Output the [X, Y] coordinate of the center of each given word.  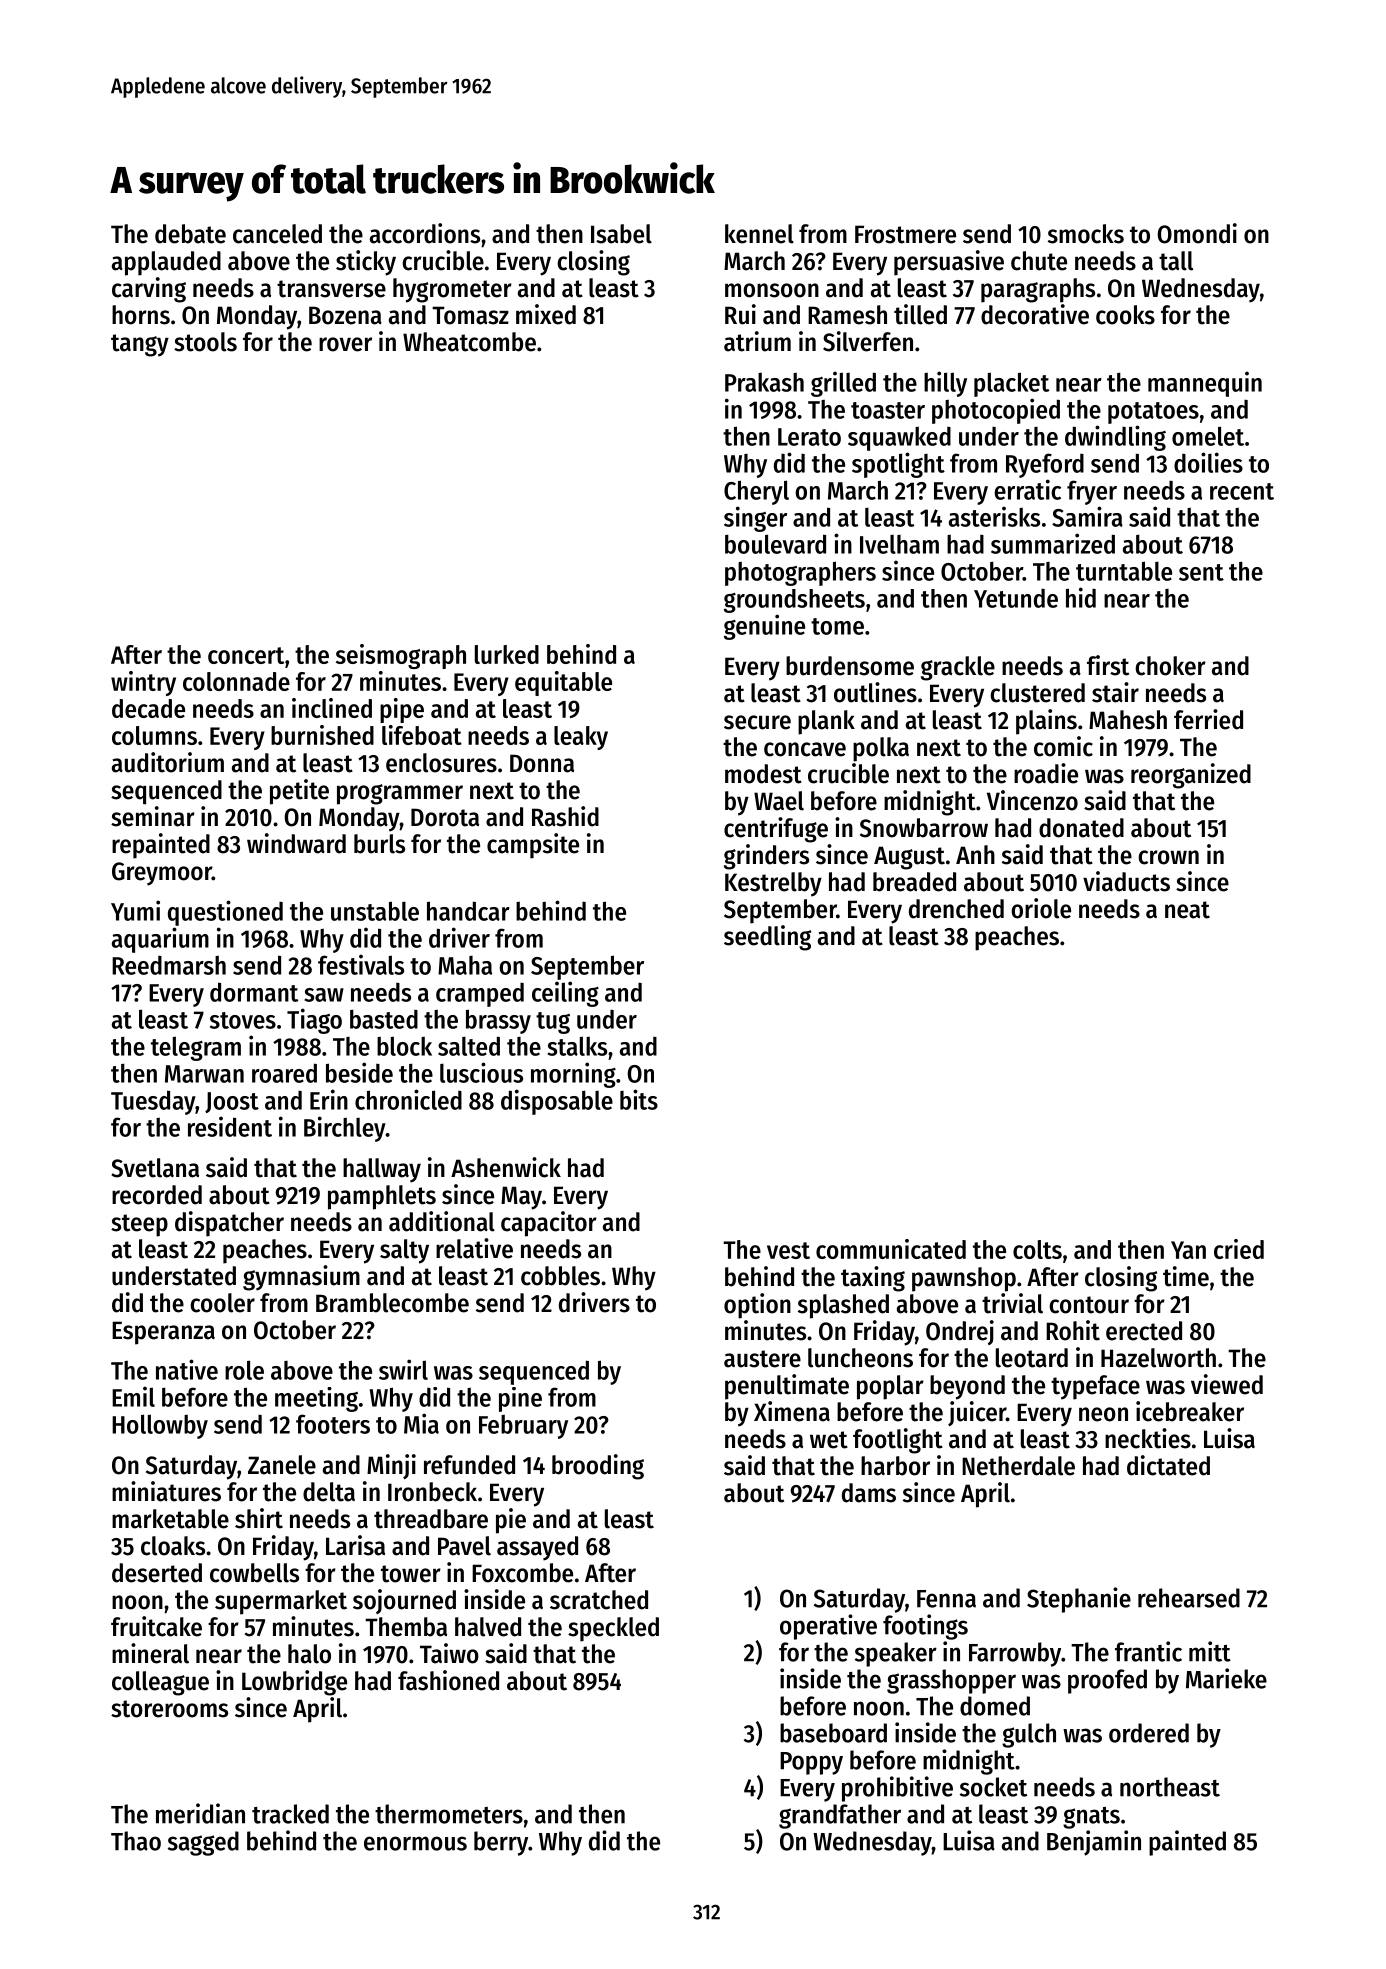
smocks [1086, 234]
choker [1170, 666]
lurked [507, 654]
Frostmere [905, 234]
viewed [1227, 1384]
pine [520, 1399]
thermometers [449, 1814]
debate [190, 234]
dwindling [1115, 438]
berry [501, 1843]
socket [993, 1787]
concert [246, 655]
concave [805, 749]
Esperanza [163, 1333]
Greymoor [162, 874]
